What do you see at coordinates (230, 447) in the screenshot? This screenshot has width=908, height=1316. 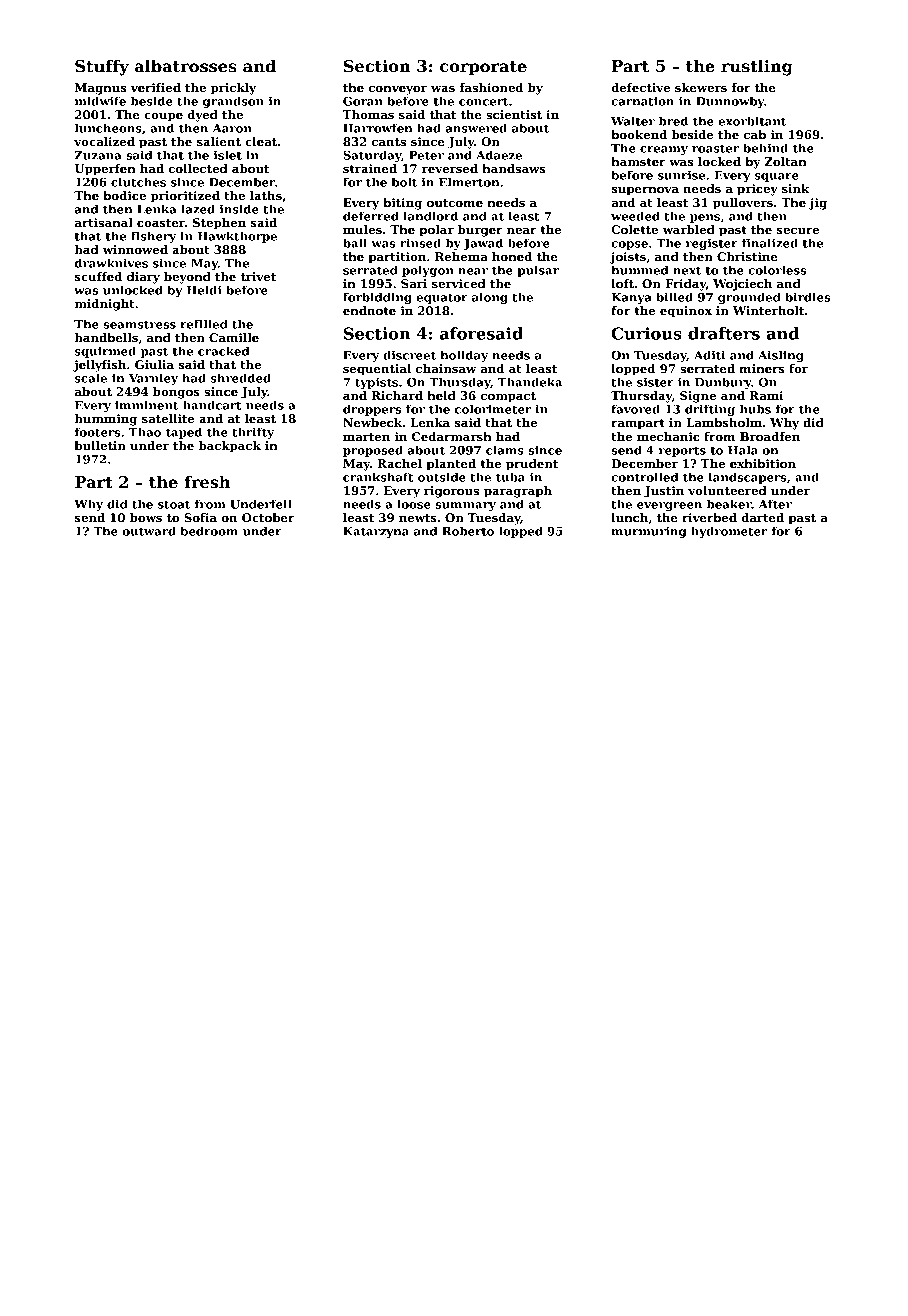 I see `backpack` at bounding box center [230, 447].
